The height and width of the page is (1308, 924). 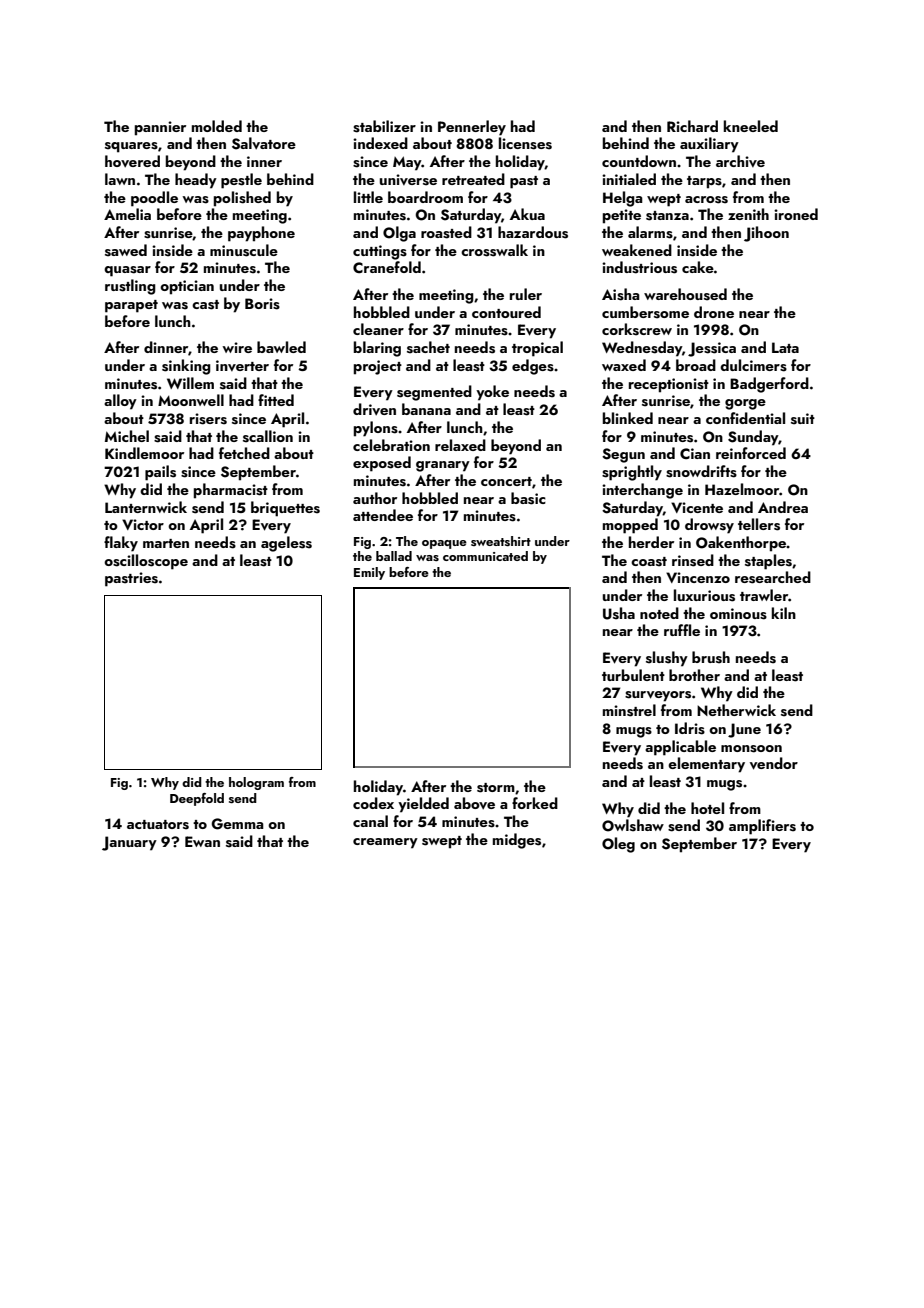 I want to click on hologram, so click(x=256, y=783).
